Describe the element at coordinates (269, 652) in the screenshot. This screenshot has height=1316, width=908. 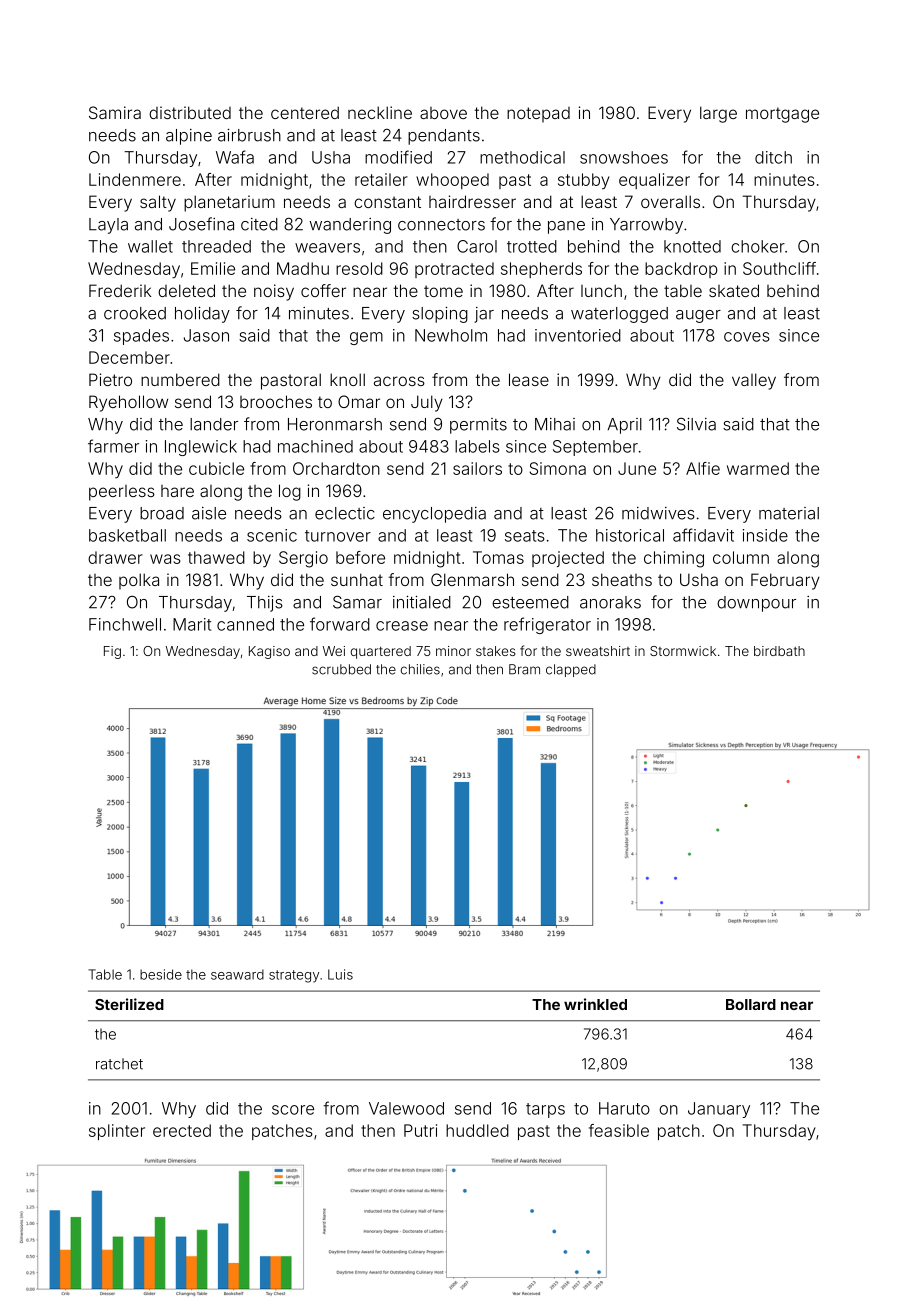
I see `Kagiso` at that location.
